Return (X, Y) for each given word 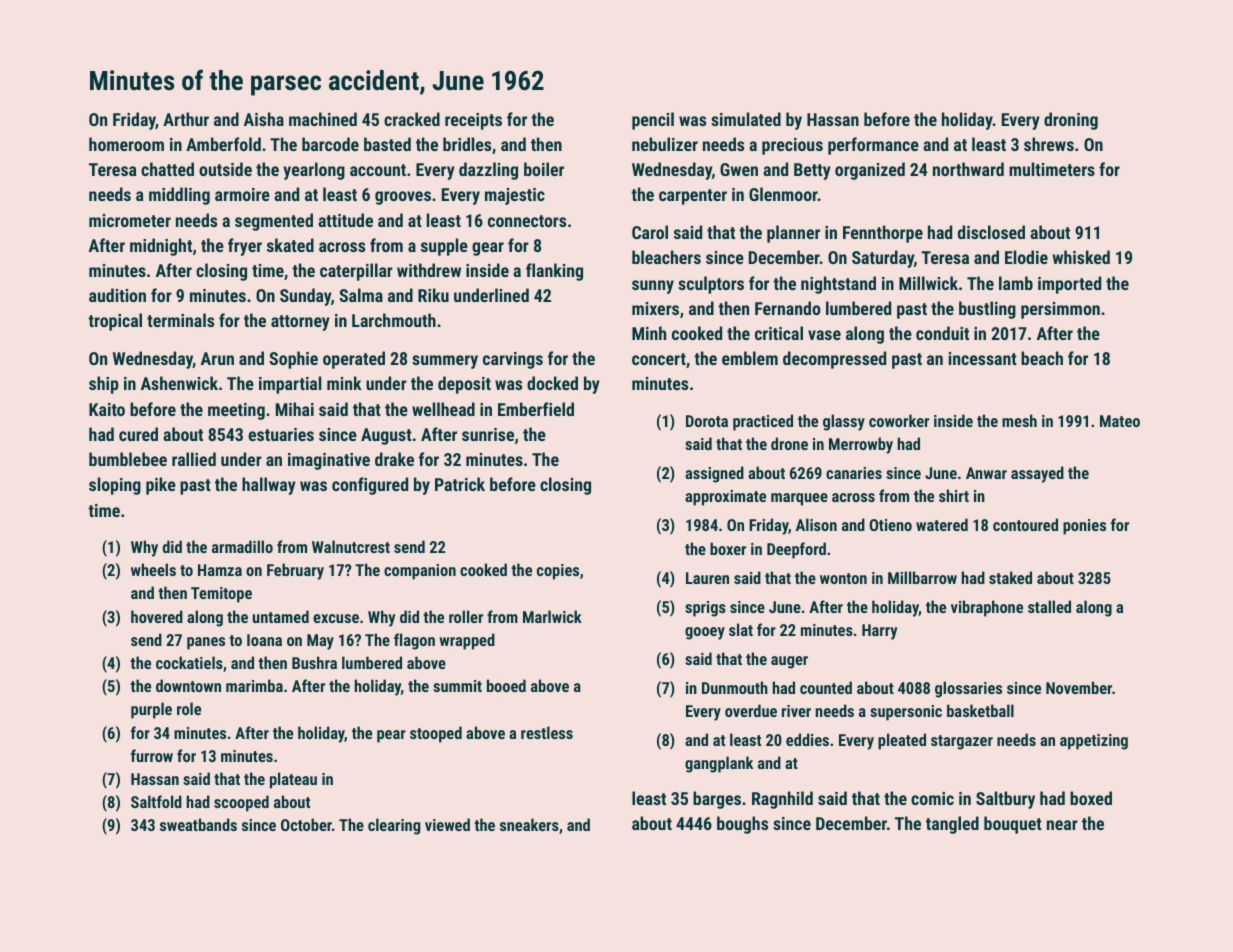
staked (1010, 577)
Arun (217, 358)
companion (420, 572)
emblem (750, 358)
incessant (983, 358)
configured (370, 486)
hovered (157, 616)
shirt (954, 495)
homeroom (126, 144)
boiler (544, 169)
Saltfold (156, 801)
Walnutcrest (351, 546)
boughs (742, 825)
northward (968, 169)
